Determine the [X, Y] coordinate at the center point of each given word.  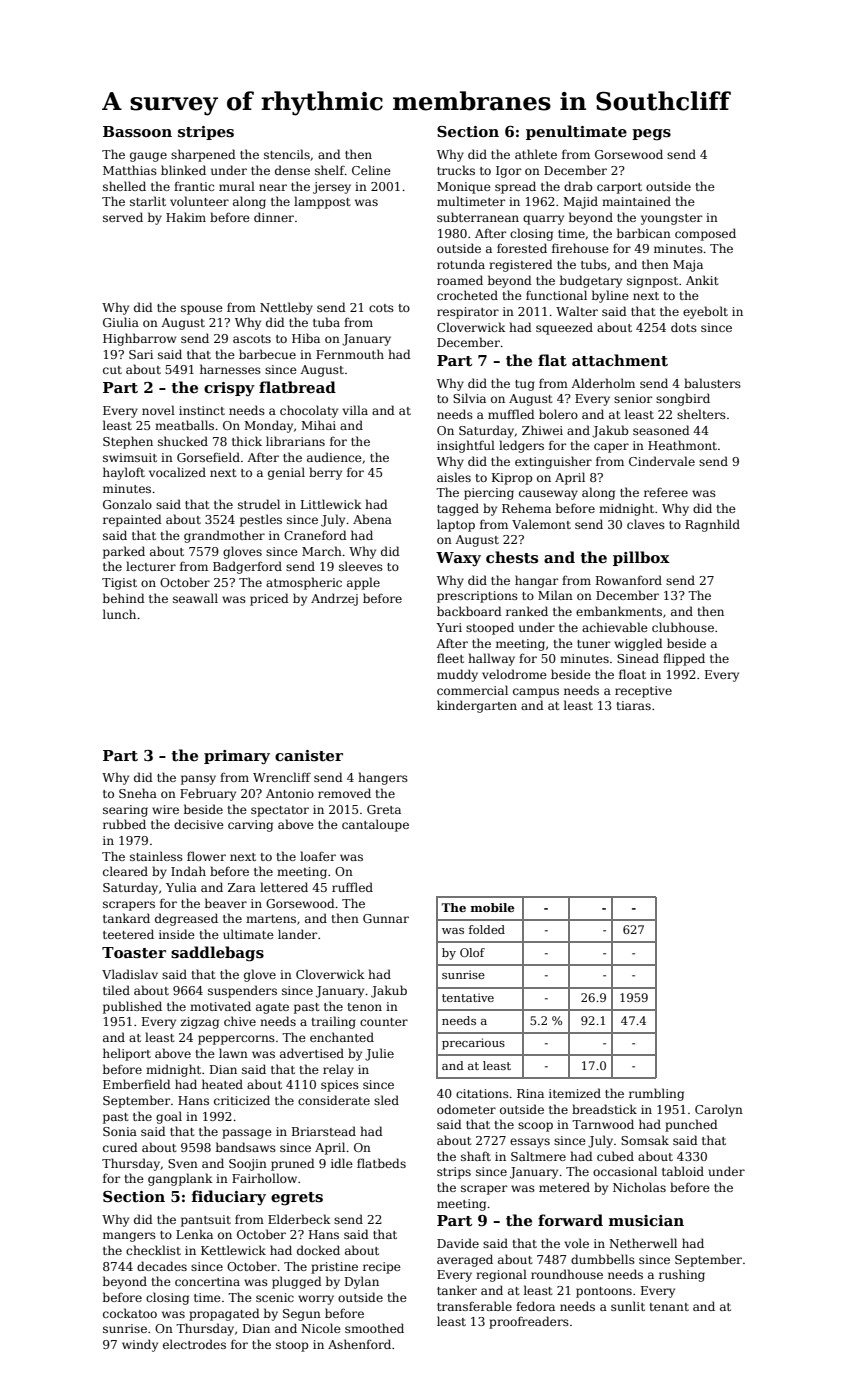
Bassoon [137, 132]
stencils [287, 154]
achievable [615, 627]
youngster [671, 219]
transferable [474, 1306]
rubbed [124, 824]
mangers [129, 1237]
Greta [384, 809]
